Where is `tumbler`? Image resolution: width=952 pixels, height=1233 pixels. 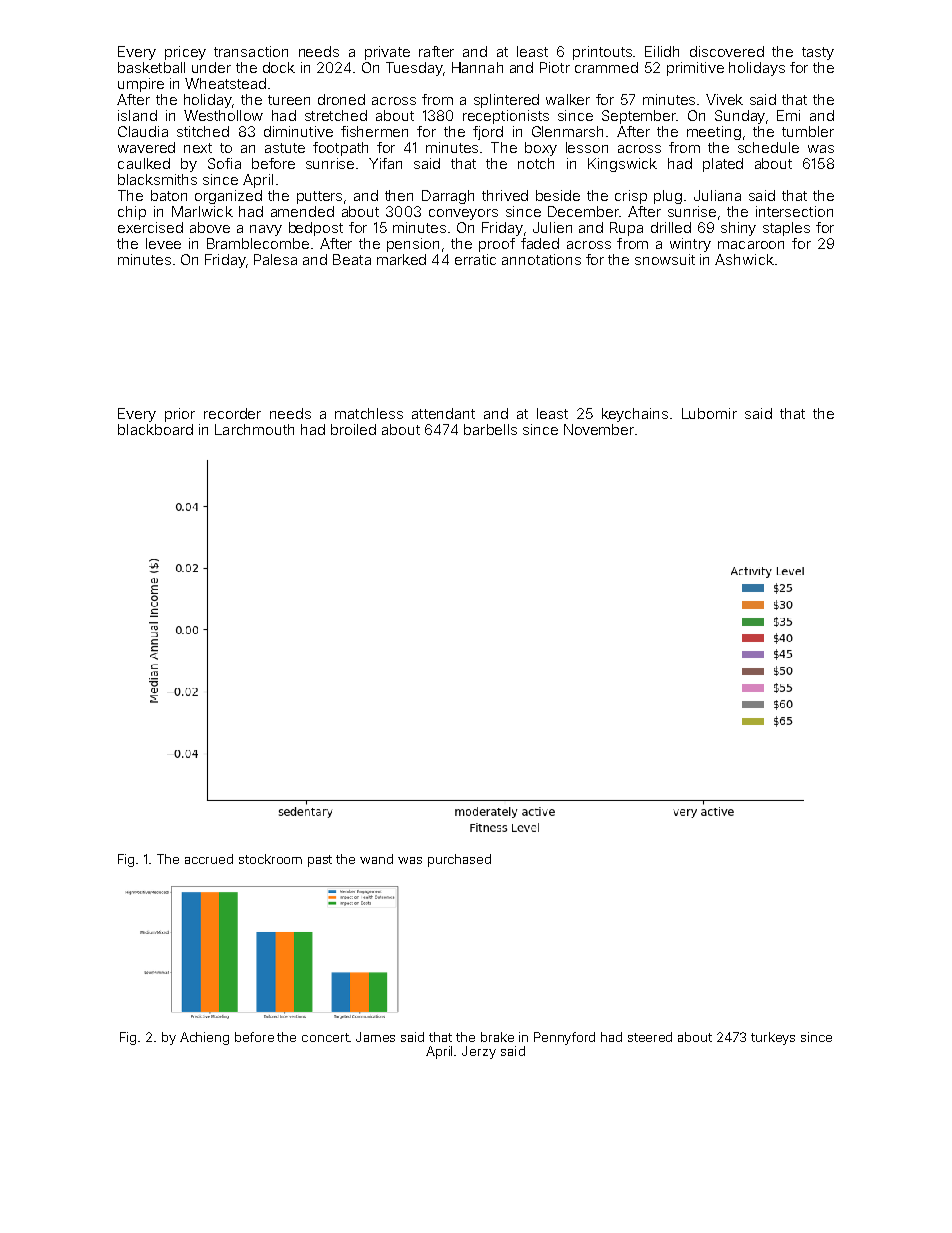
tumbler is located at coordinates (808, 131).
